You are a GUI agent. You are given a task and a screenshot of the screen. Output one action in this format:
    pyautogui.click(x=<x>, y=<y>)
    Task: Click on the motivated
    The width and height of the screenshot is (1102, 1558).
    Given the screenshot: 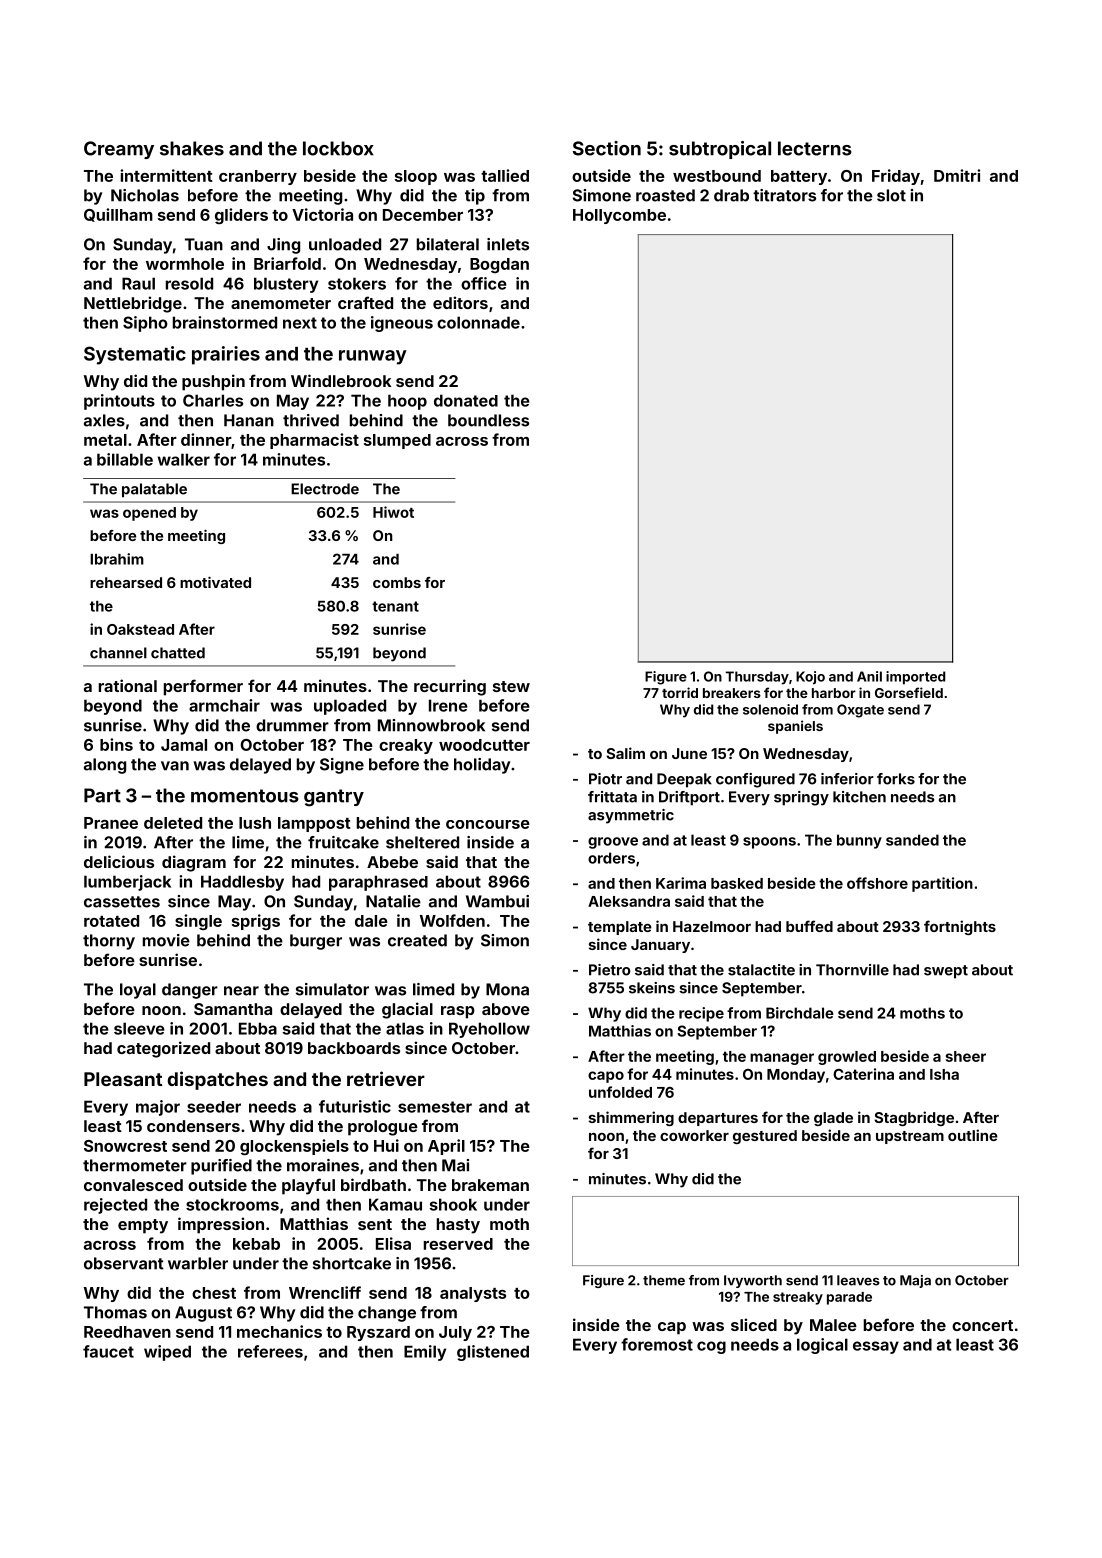 What is the action you would take?
    pyautogui.click(x=215, y=582)
